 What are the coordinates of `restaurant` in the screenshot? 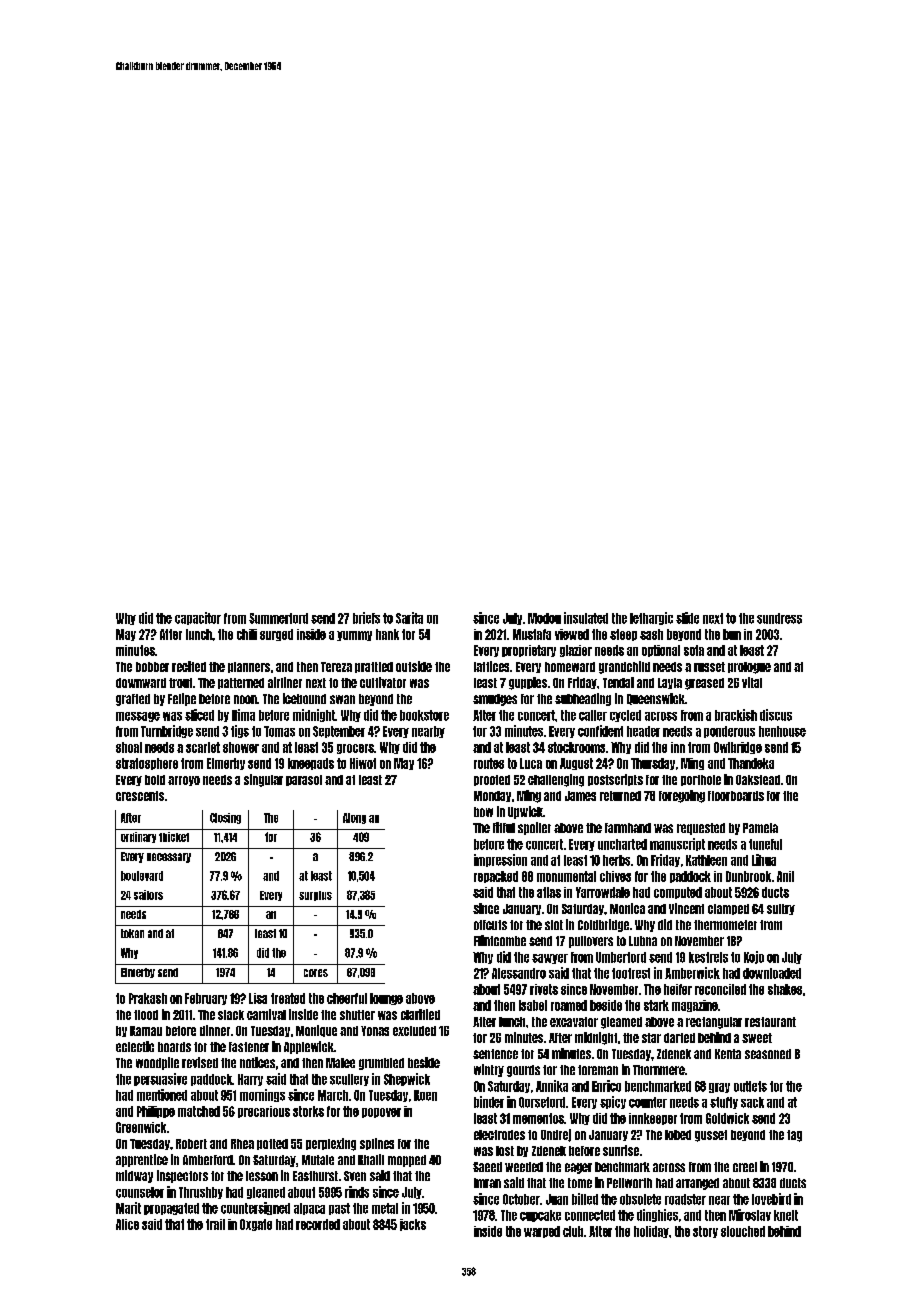 It's located at (770, 1022).
